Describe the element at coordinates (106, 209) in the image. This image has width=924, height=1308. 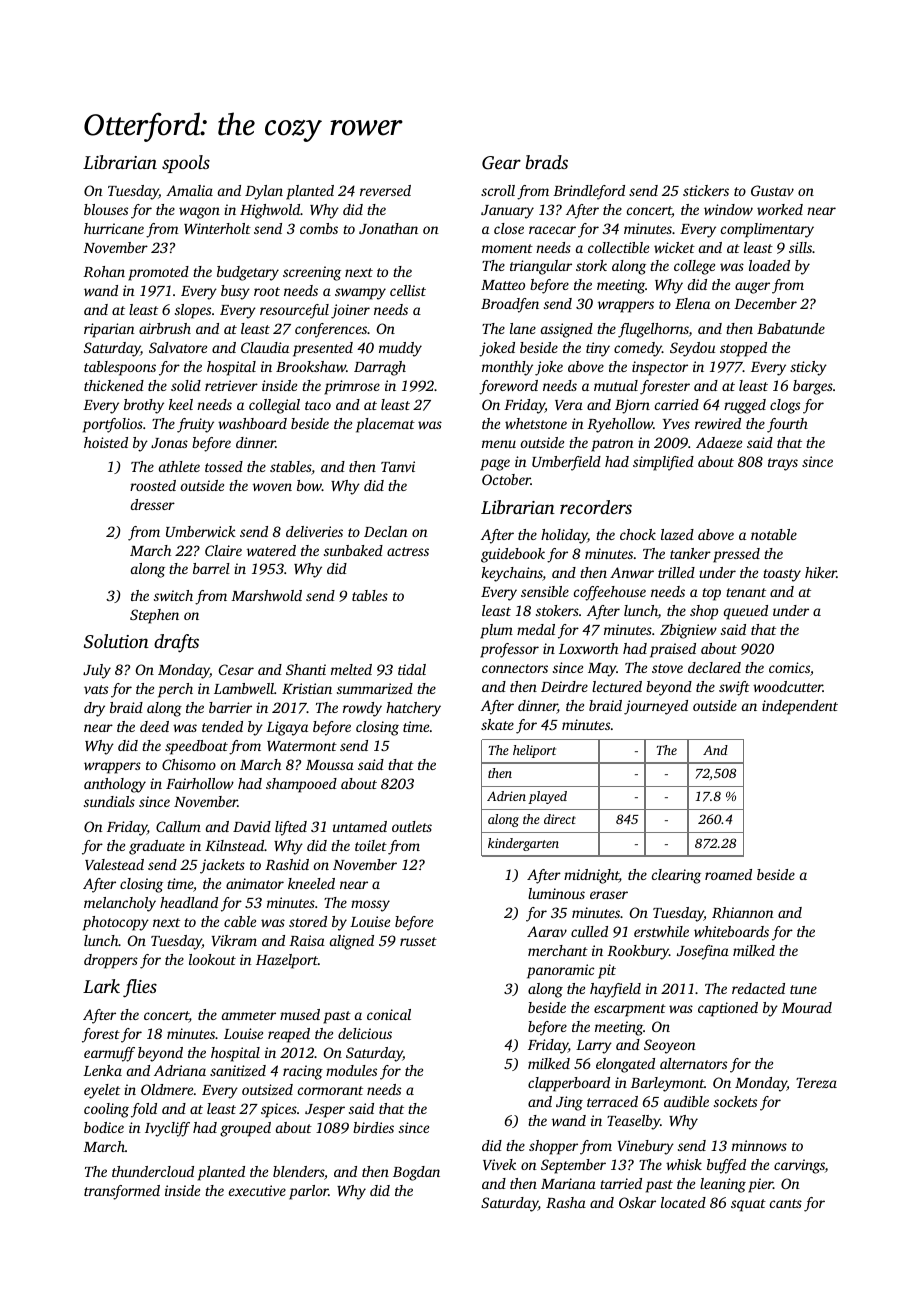
I see `blouses` at that location.
